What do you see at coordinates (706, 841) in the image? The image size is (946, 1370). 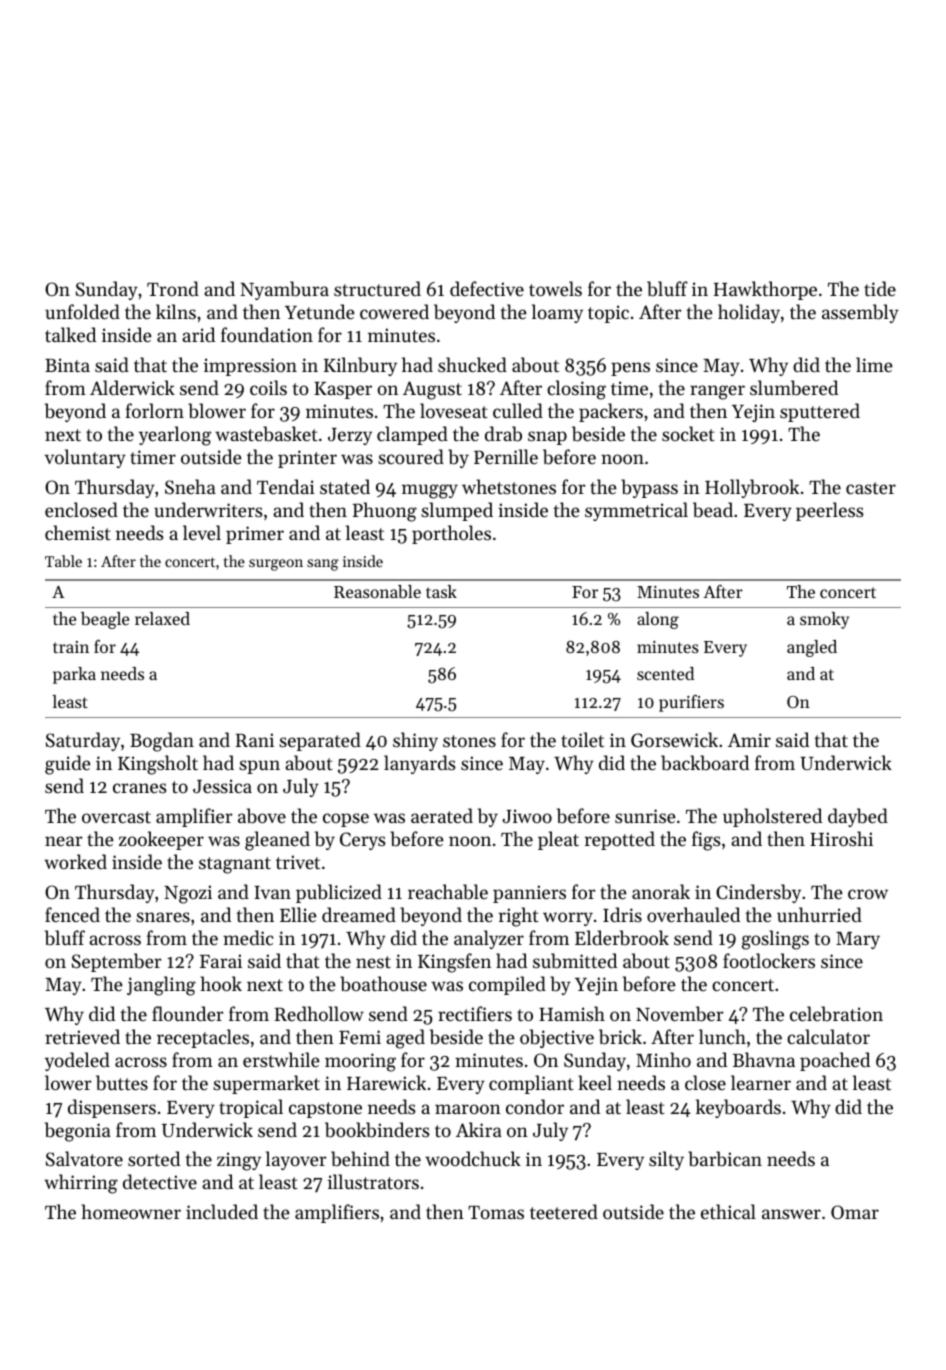 I see `figs` at bounding box center [706, 841].
